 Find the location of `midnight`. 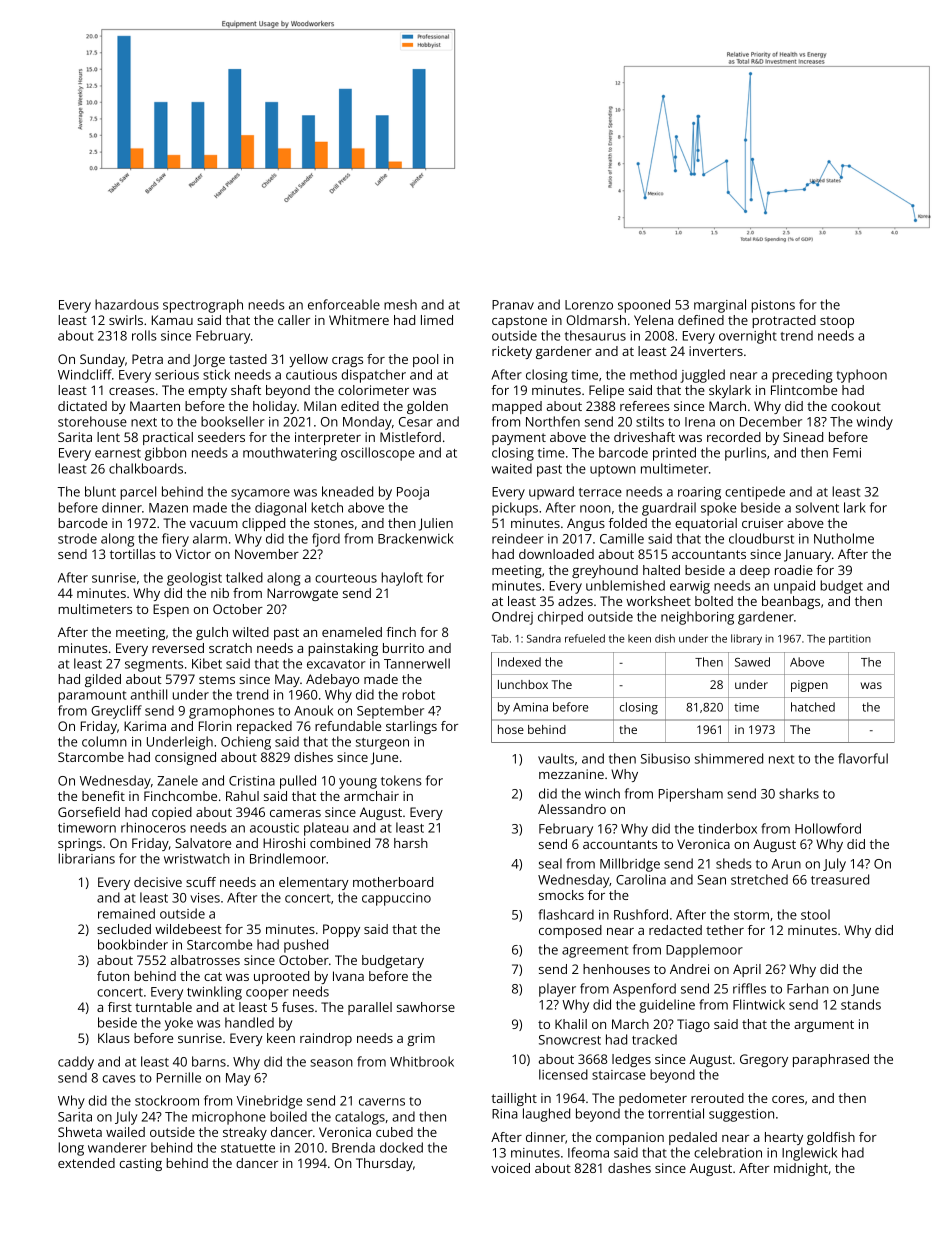

midnight is located at coordinates (801, 1169).
